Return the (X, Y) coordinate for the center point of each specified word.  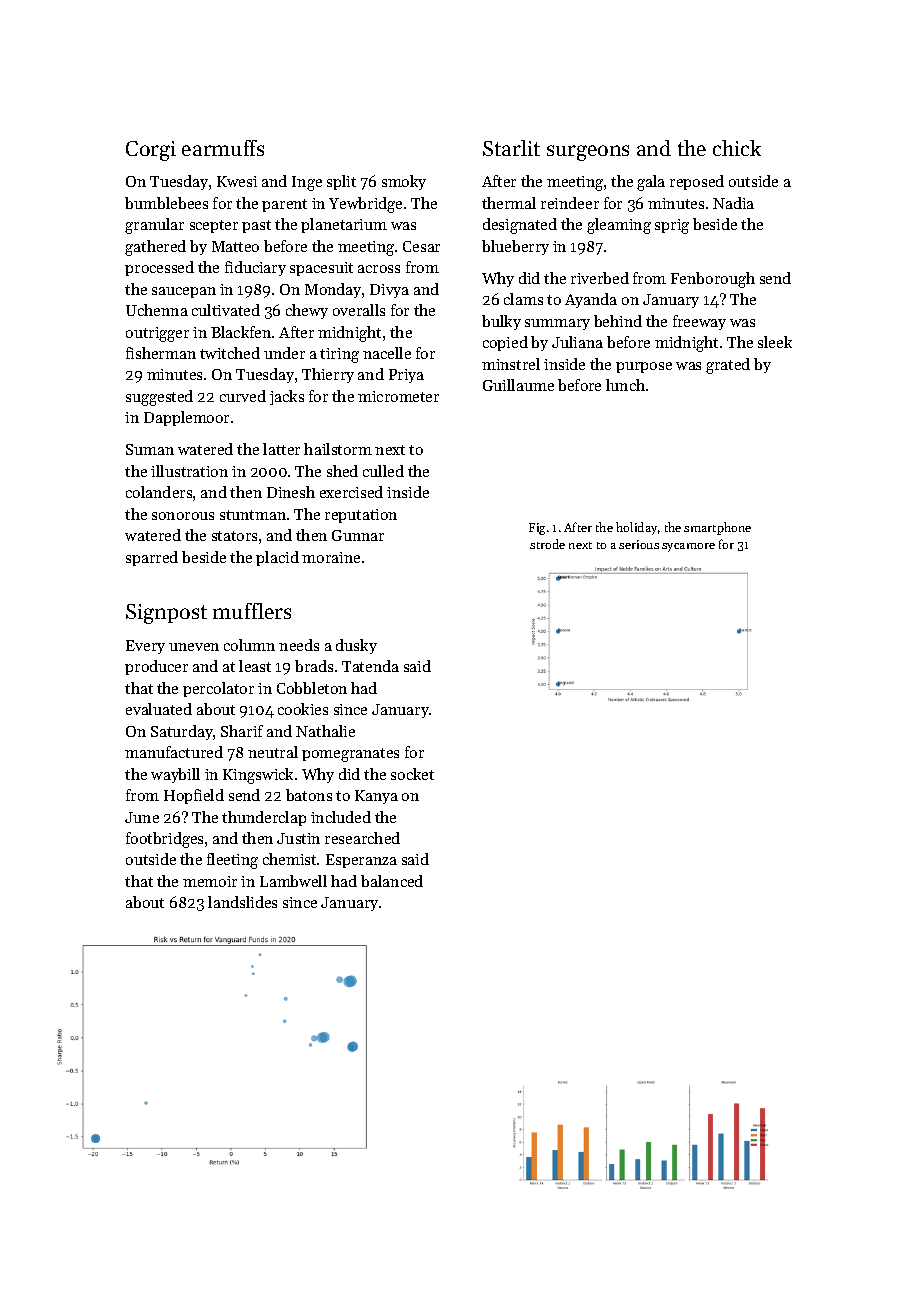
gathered (155, 248)
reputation (361, 516)
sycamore (688, 547)
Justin (298, 838)
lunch (625, 385)
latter (281, 449)
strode (547, 544)
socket (412, 774)
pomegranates (350, 755)
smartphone (717, 528)
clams (523, 299)
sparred (152, 558)
